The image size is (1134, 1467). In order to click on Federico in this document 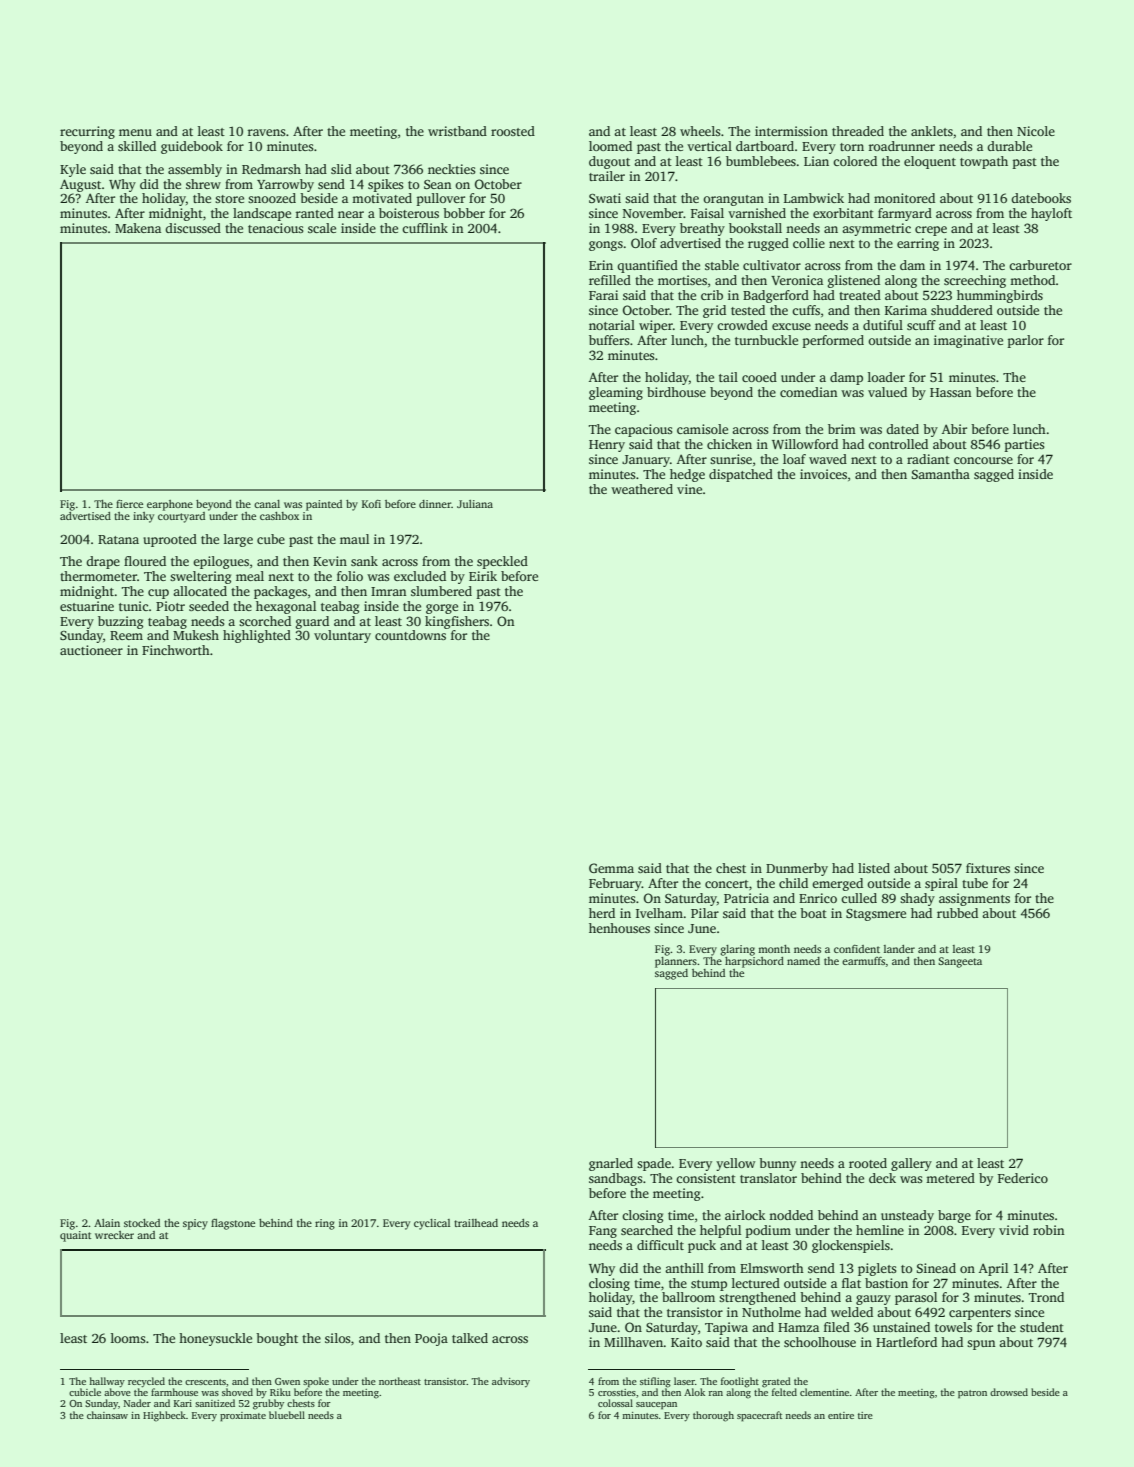, I will do `click(1023, 1178)`.
